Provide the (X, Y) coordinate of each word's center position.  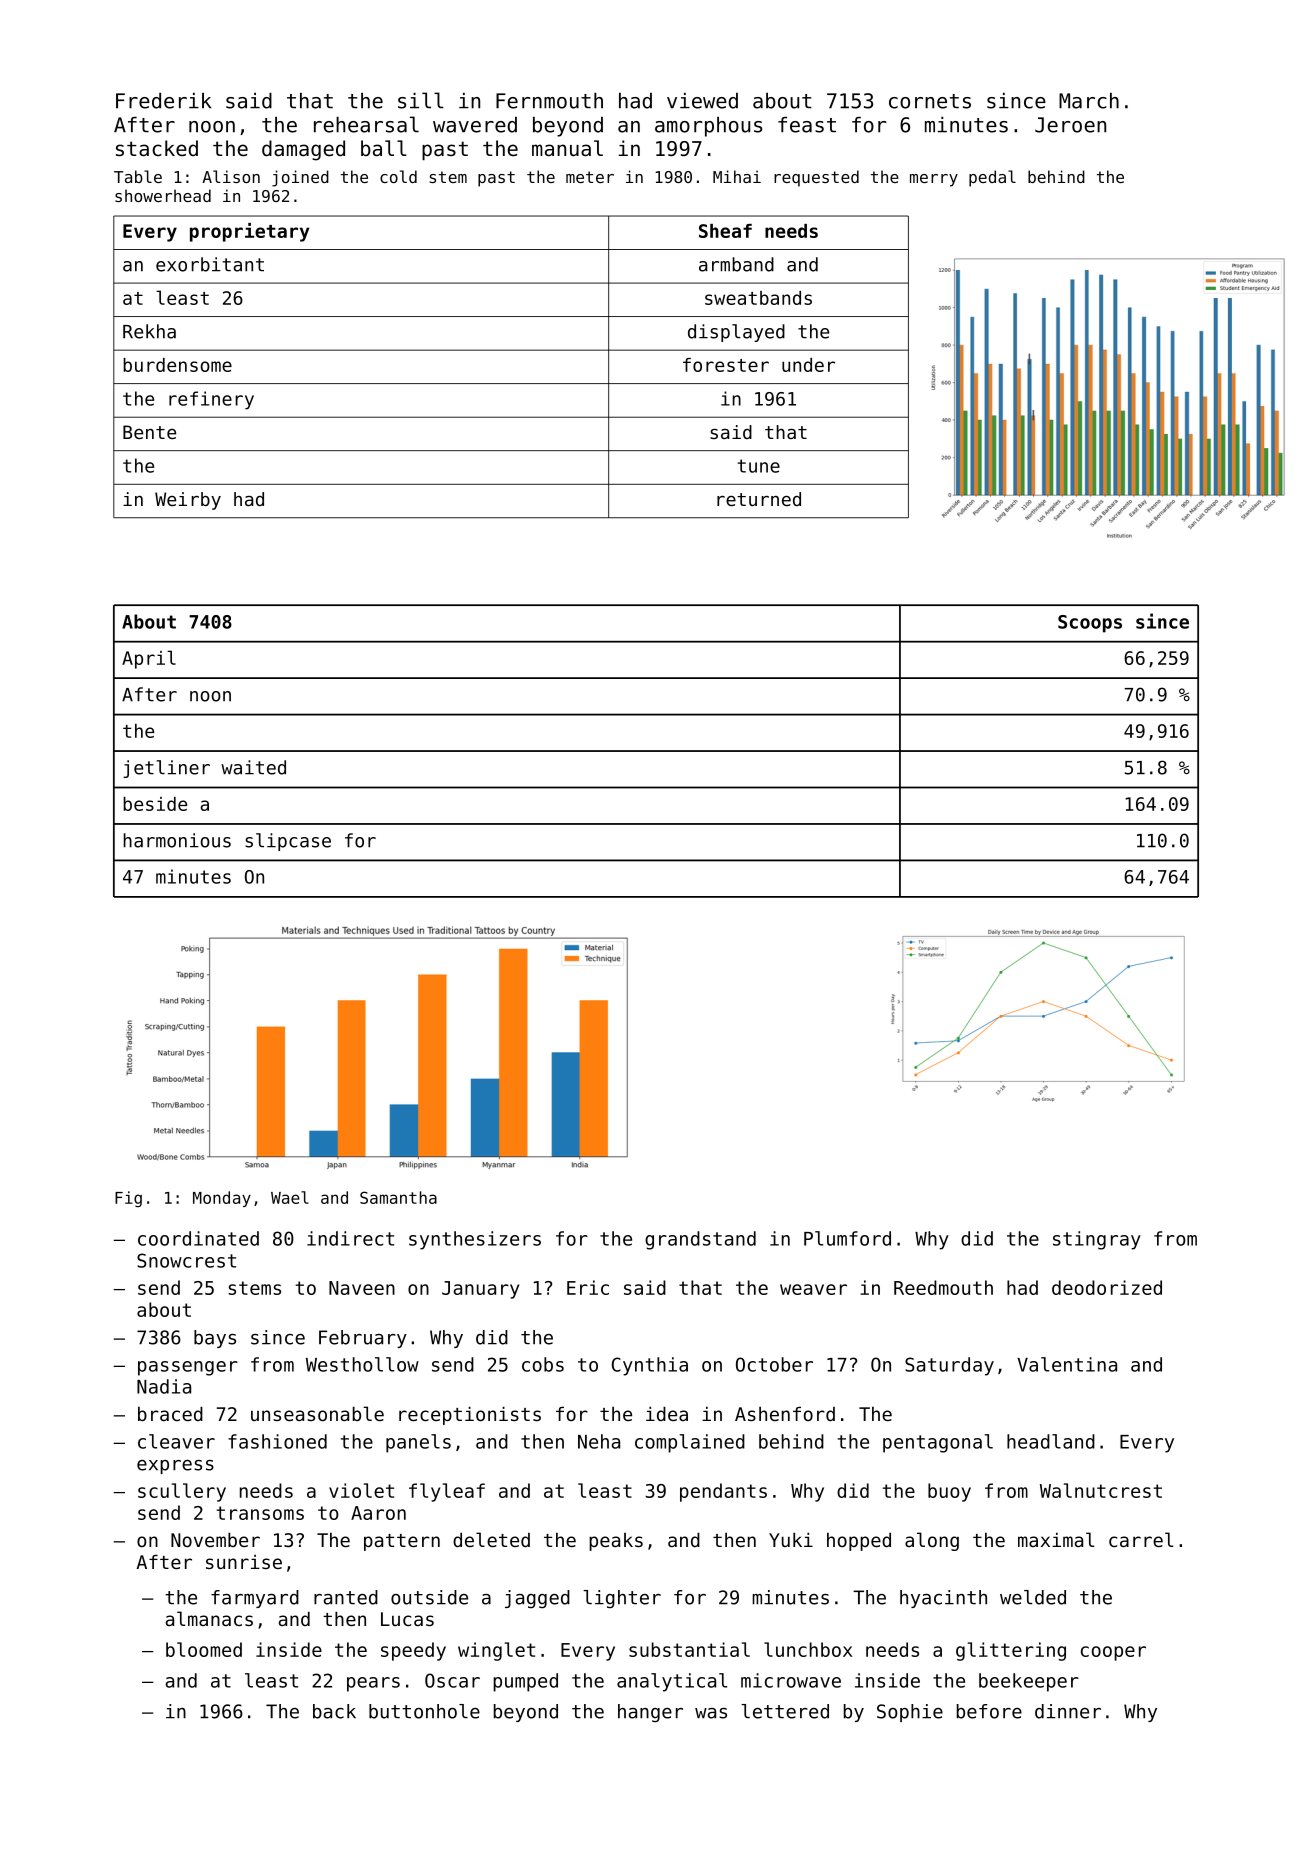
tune (759, 466)
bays (215, 1339)
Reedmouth (943, 1287)
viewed (702, 101)
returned (759, 499)
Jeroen (1070, 125)
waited (253, 767)
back (334, 1711)
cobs (543, 1364)
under (808, 365)
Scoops (1090, 624)
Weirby (188, 501)
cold (398, 176)
